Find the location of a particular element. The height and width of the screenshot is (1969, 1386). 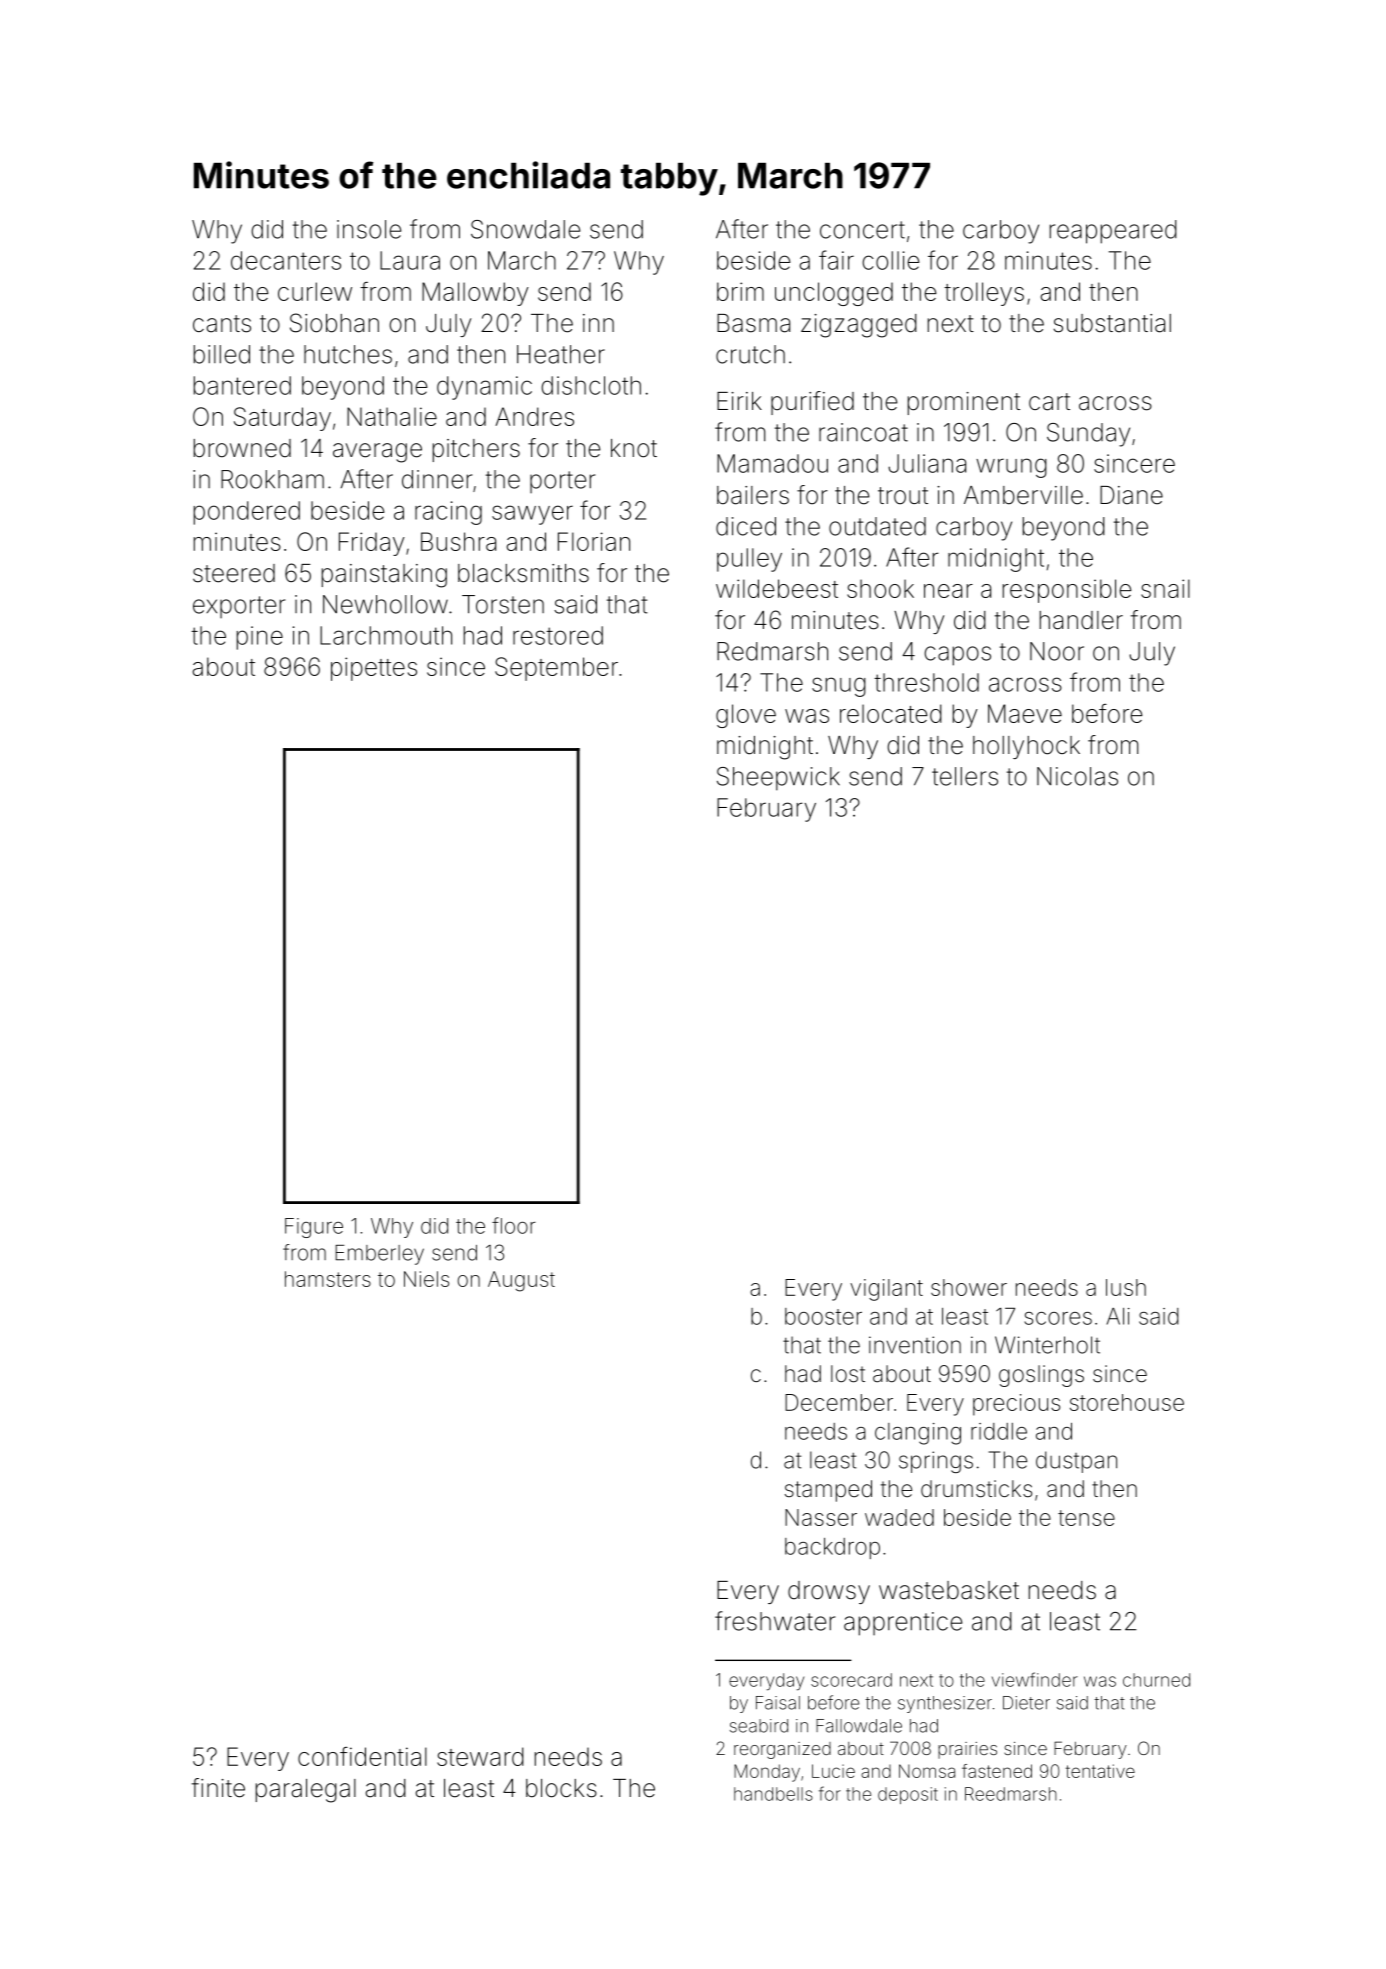

storehouse is located at coordinates (1127, 1402).
